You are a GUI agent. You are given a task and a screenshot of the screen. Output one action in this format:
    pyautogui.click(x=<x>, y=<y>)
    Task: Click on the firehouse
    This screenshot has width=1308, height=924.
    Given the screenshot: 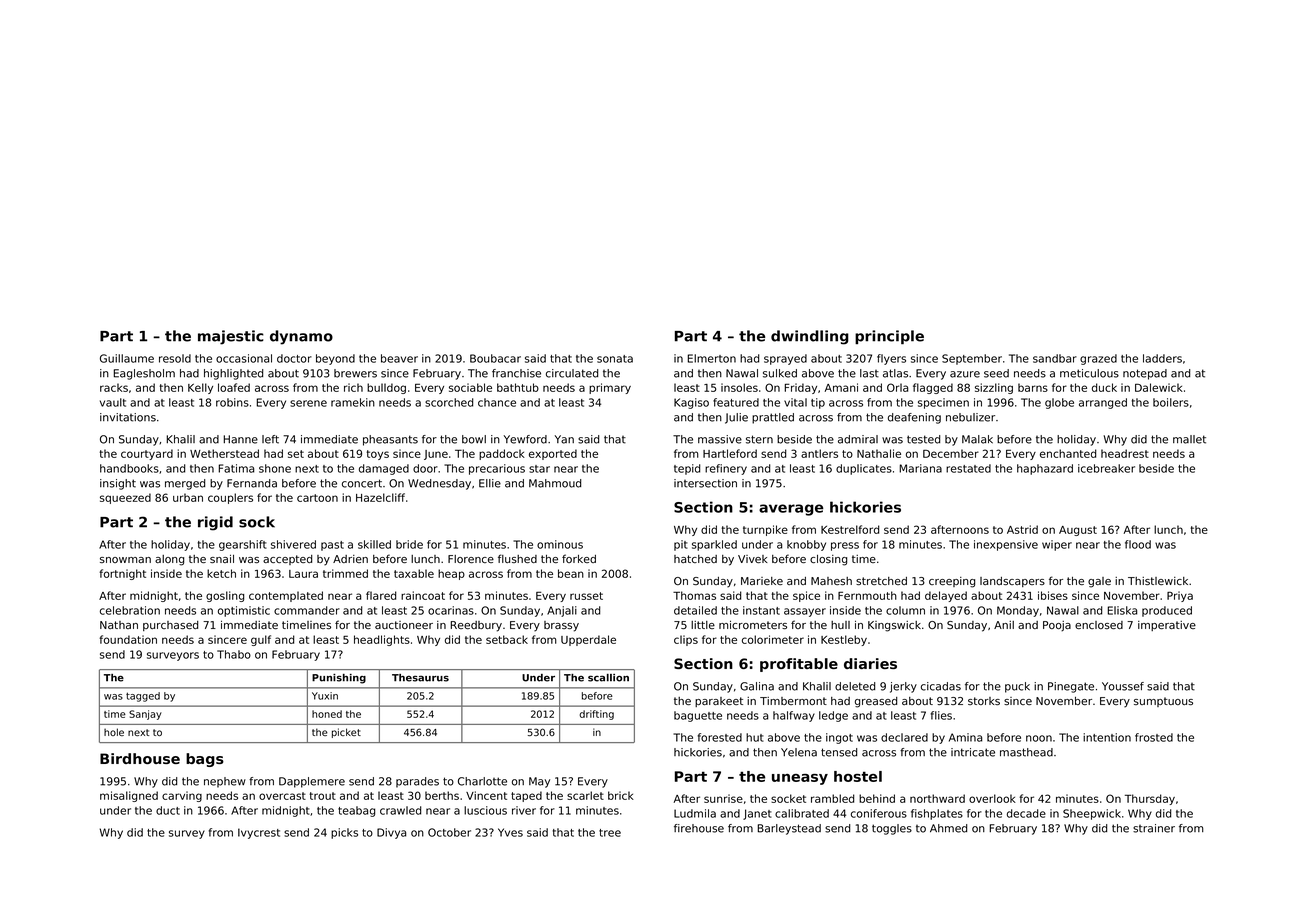 What is the action you would take?
    pyautogui.click(x=699, y=828)
